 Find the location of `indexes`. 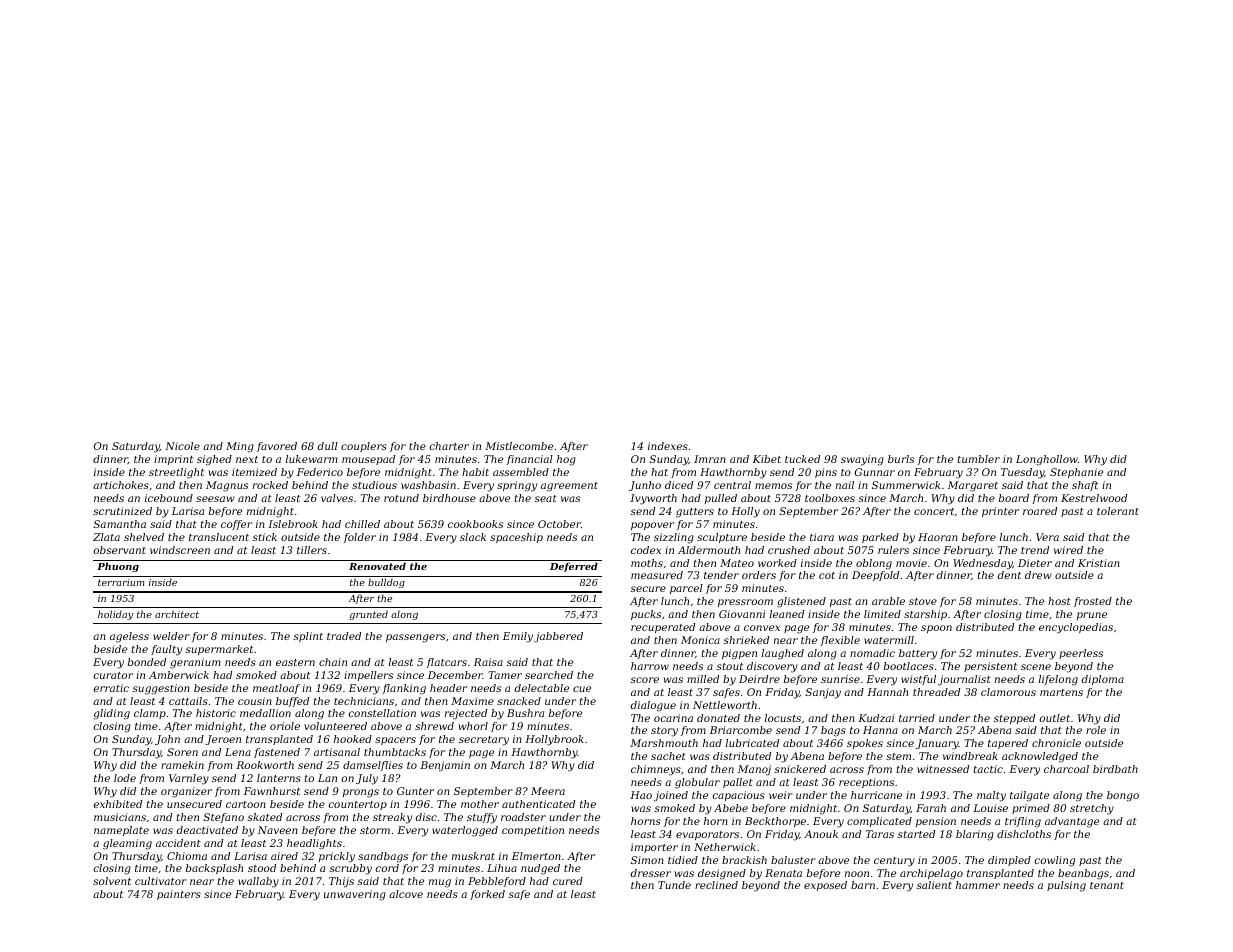

indexes is located at coordinates (668, 446).
